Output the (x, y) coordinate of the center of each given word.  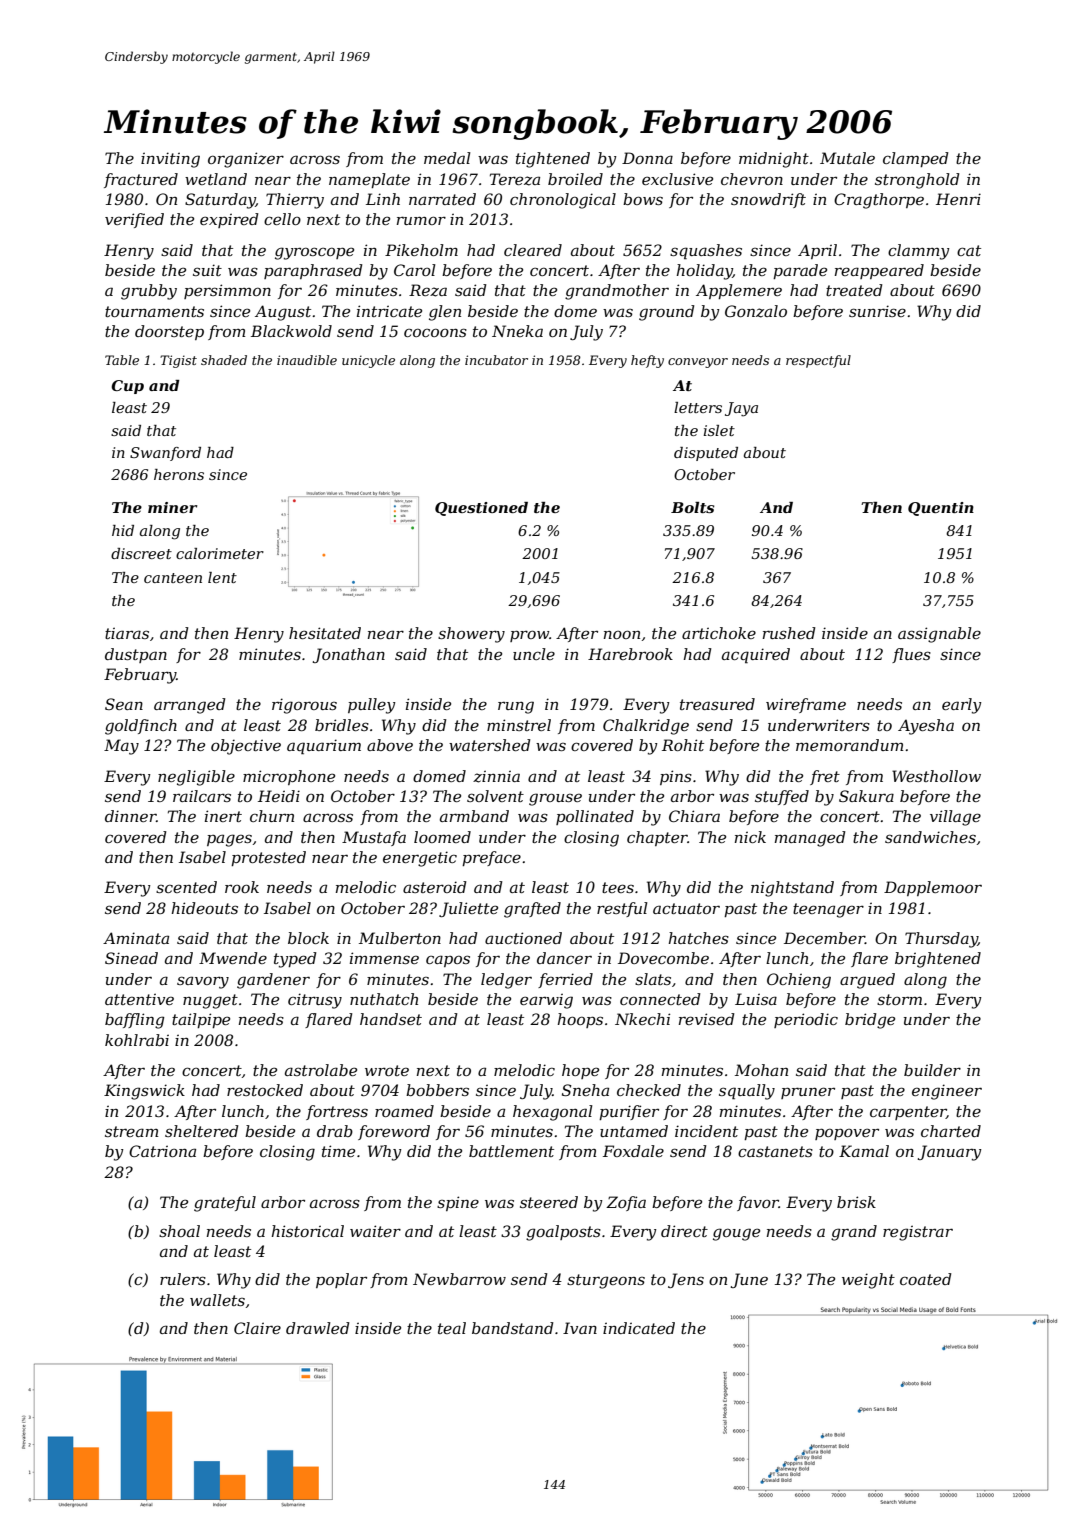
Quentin (941, 509)
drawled (317, 1328)
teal (452, 1328)
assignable (939, 635)
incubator (496, 360)
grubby (149, 292)
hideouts (204, 908)
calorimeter (220, 553)
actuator (686, 908)
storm (899, 999)
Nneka (517, 331)
